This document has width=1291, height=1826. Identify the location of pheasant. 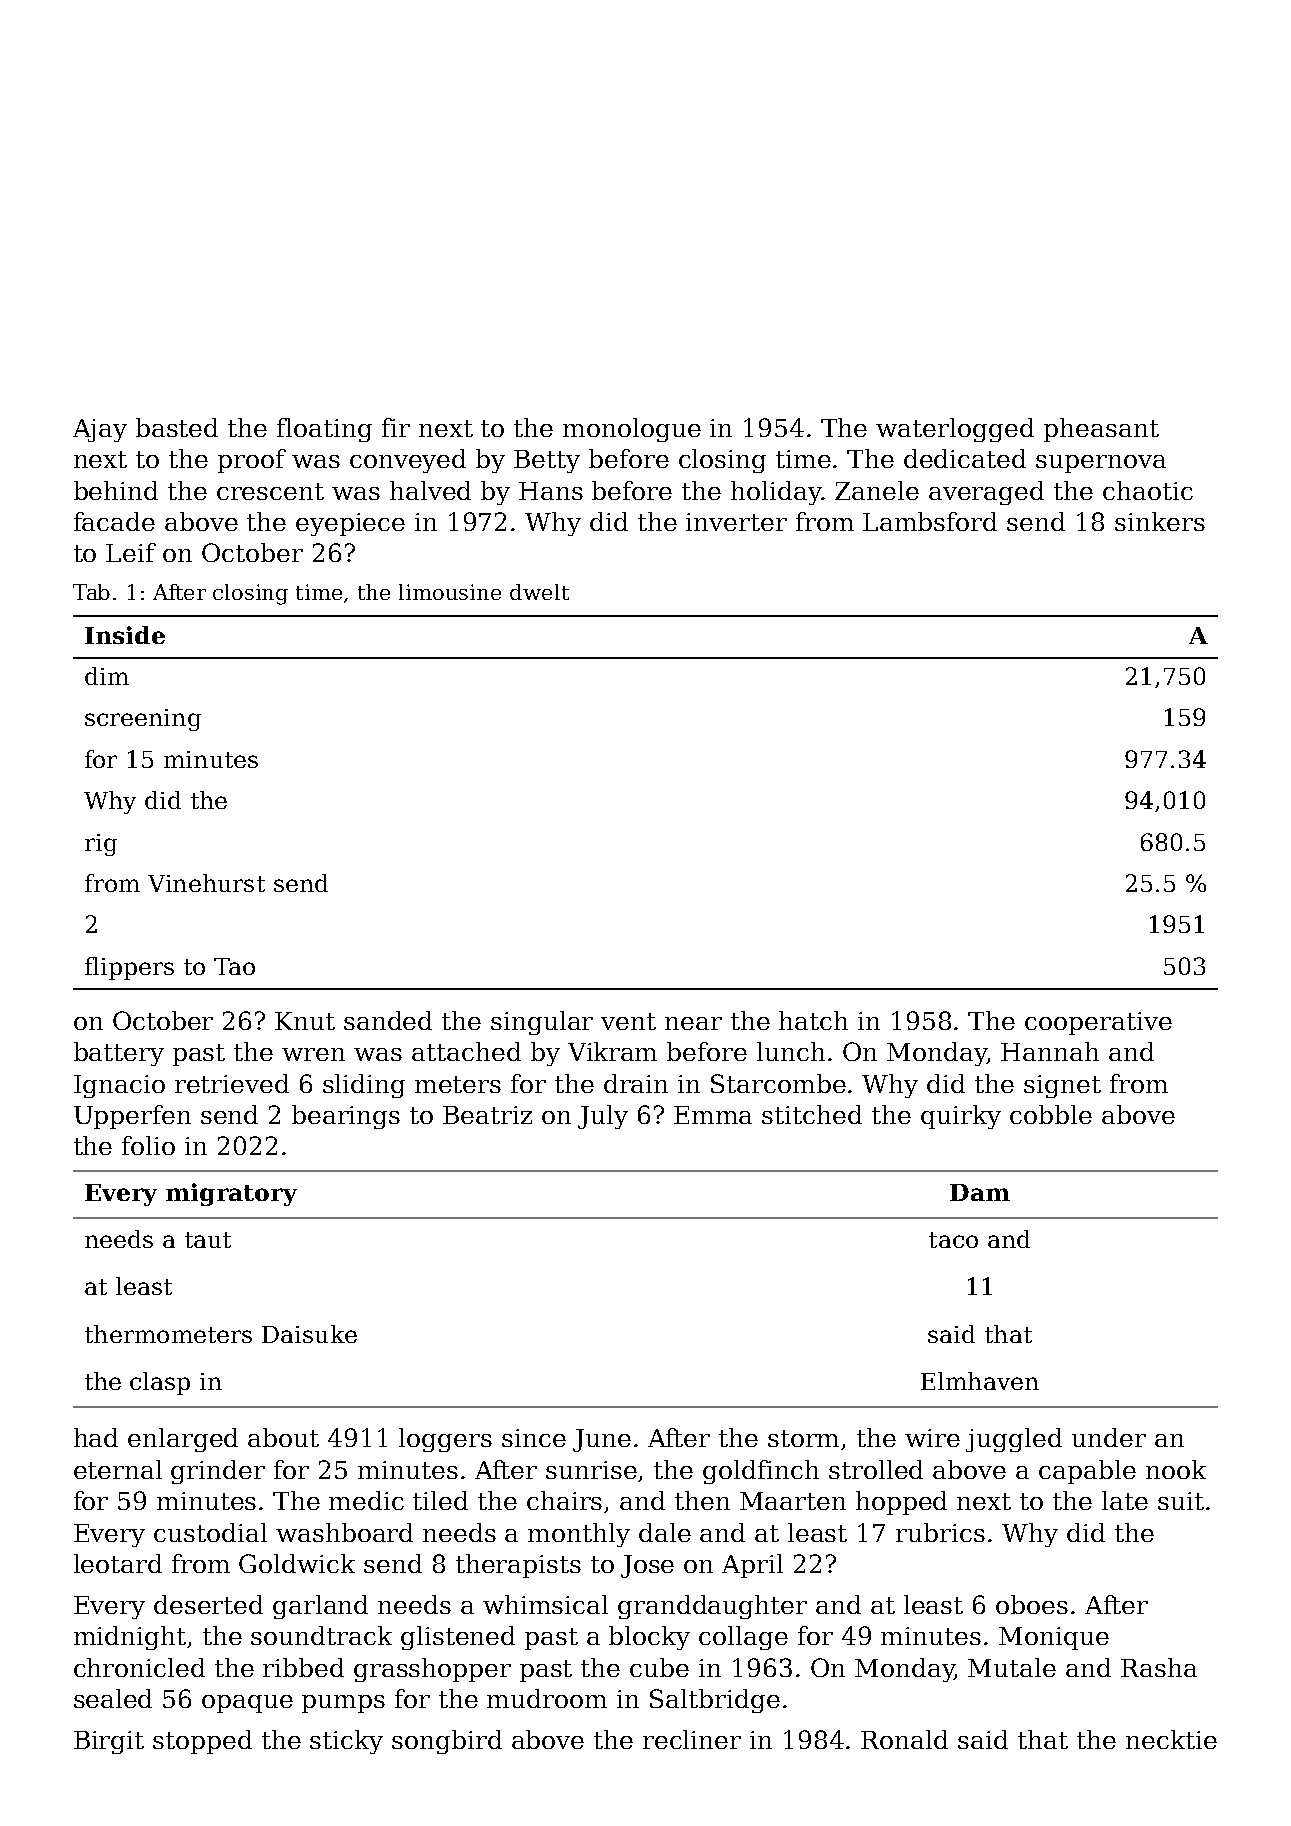
(1101, 430).
